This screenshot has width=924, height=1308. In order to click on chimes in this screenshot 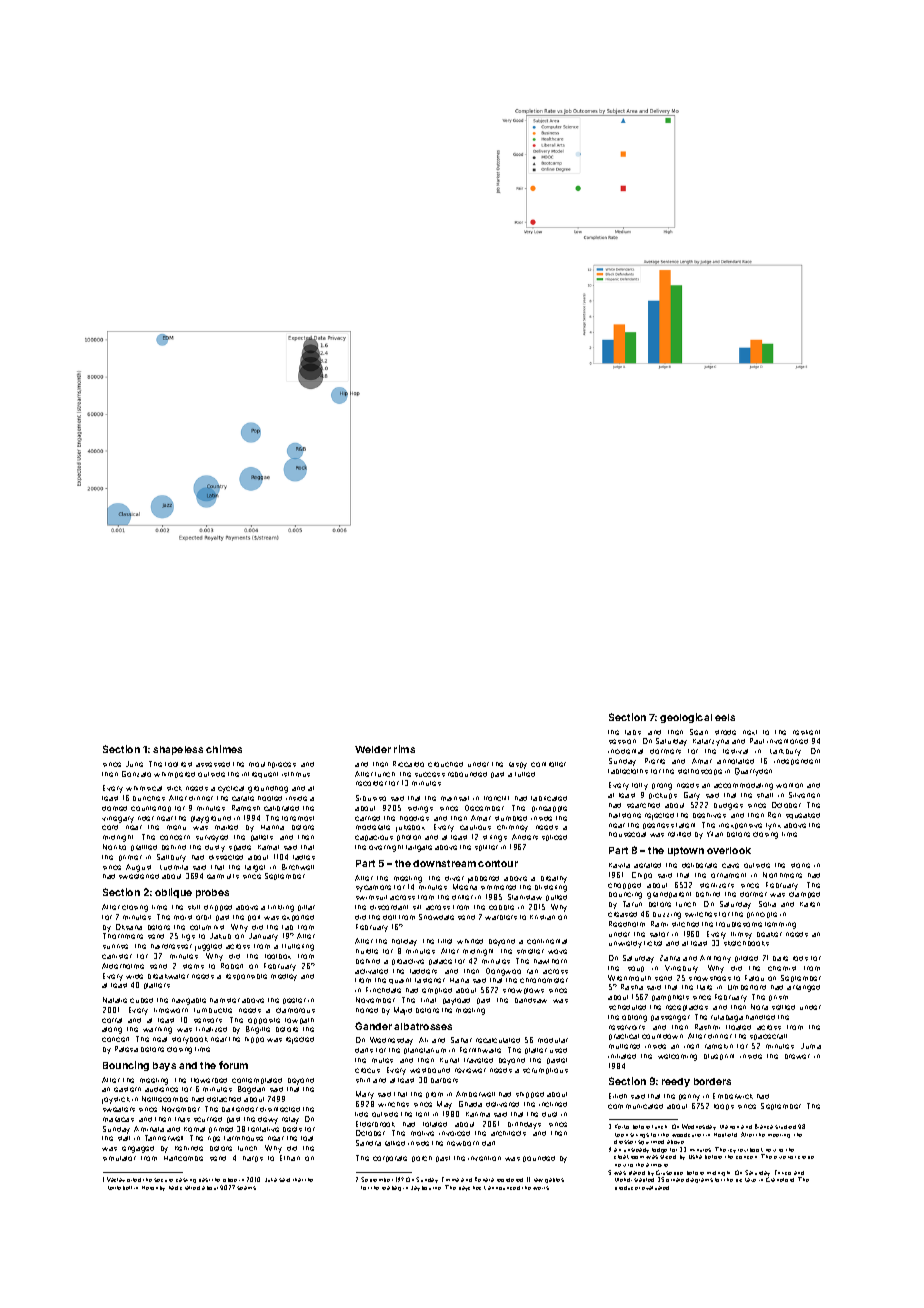, I will do `click(224, 749)`.
